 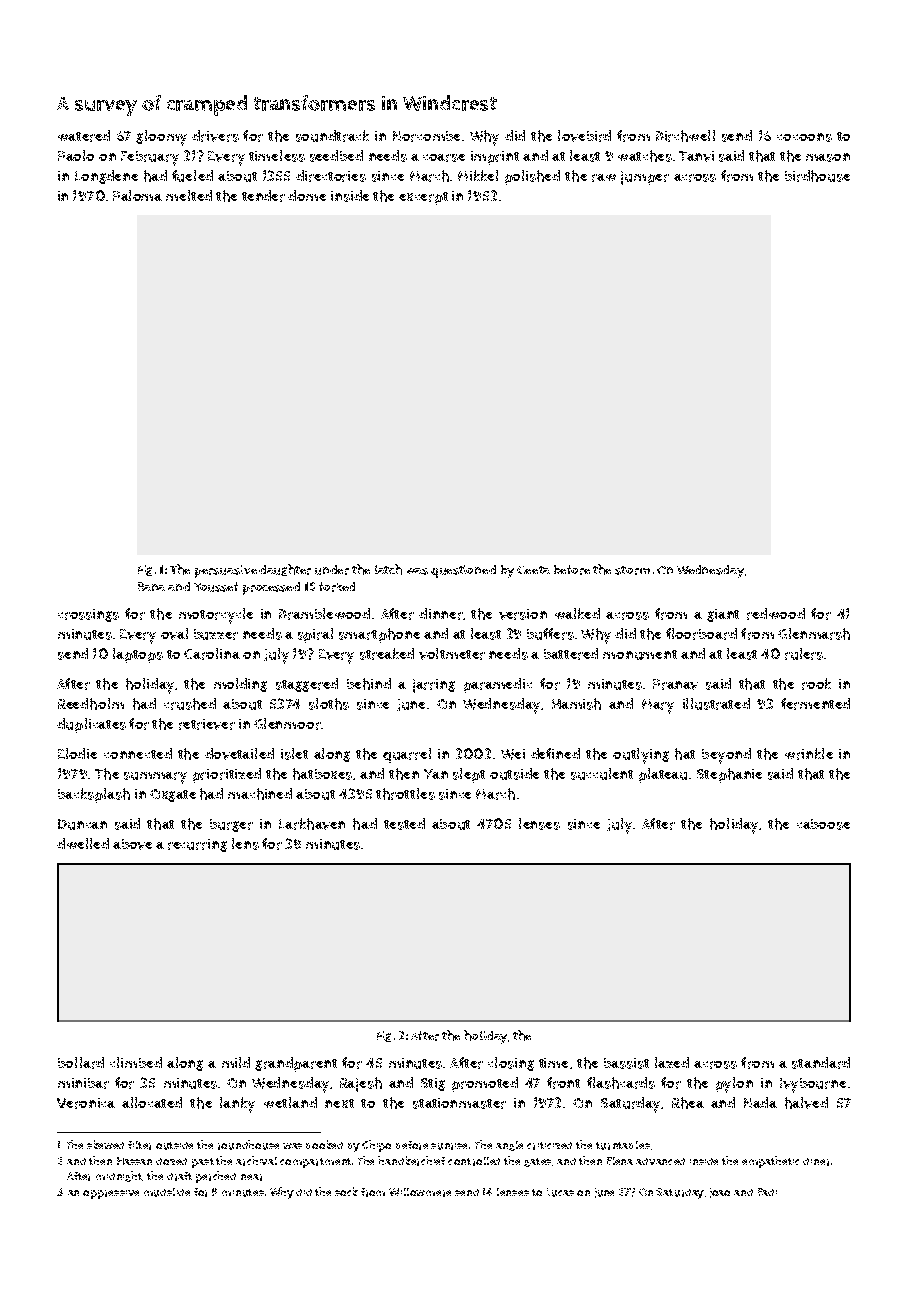 What do you see at coordinates (452, 654) in the image?
I see `voltmeter` at bounding box center [452, 654].
